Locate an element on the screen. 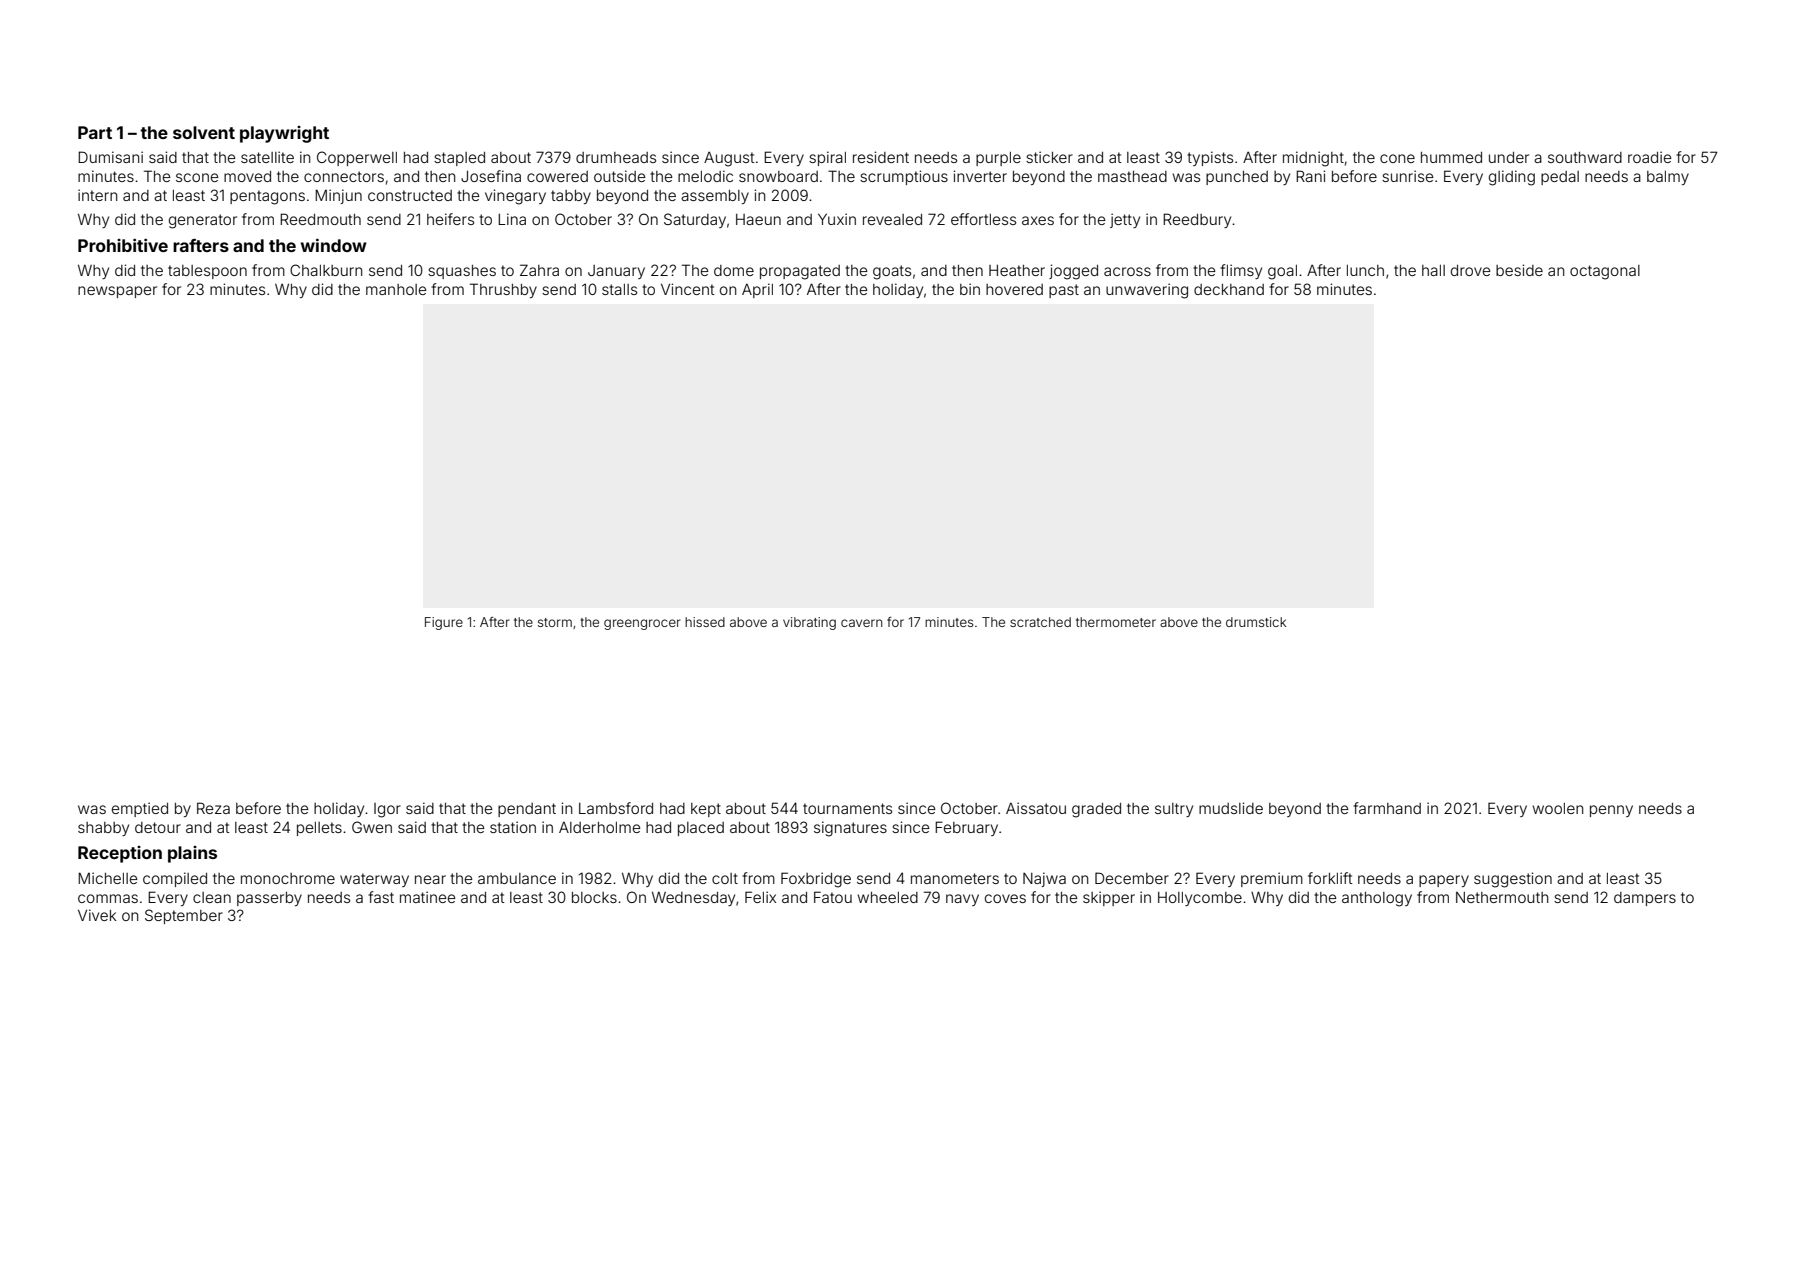  pendant is located at coordinates (527, 810).
